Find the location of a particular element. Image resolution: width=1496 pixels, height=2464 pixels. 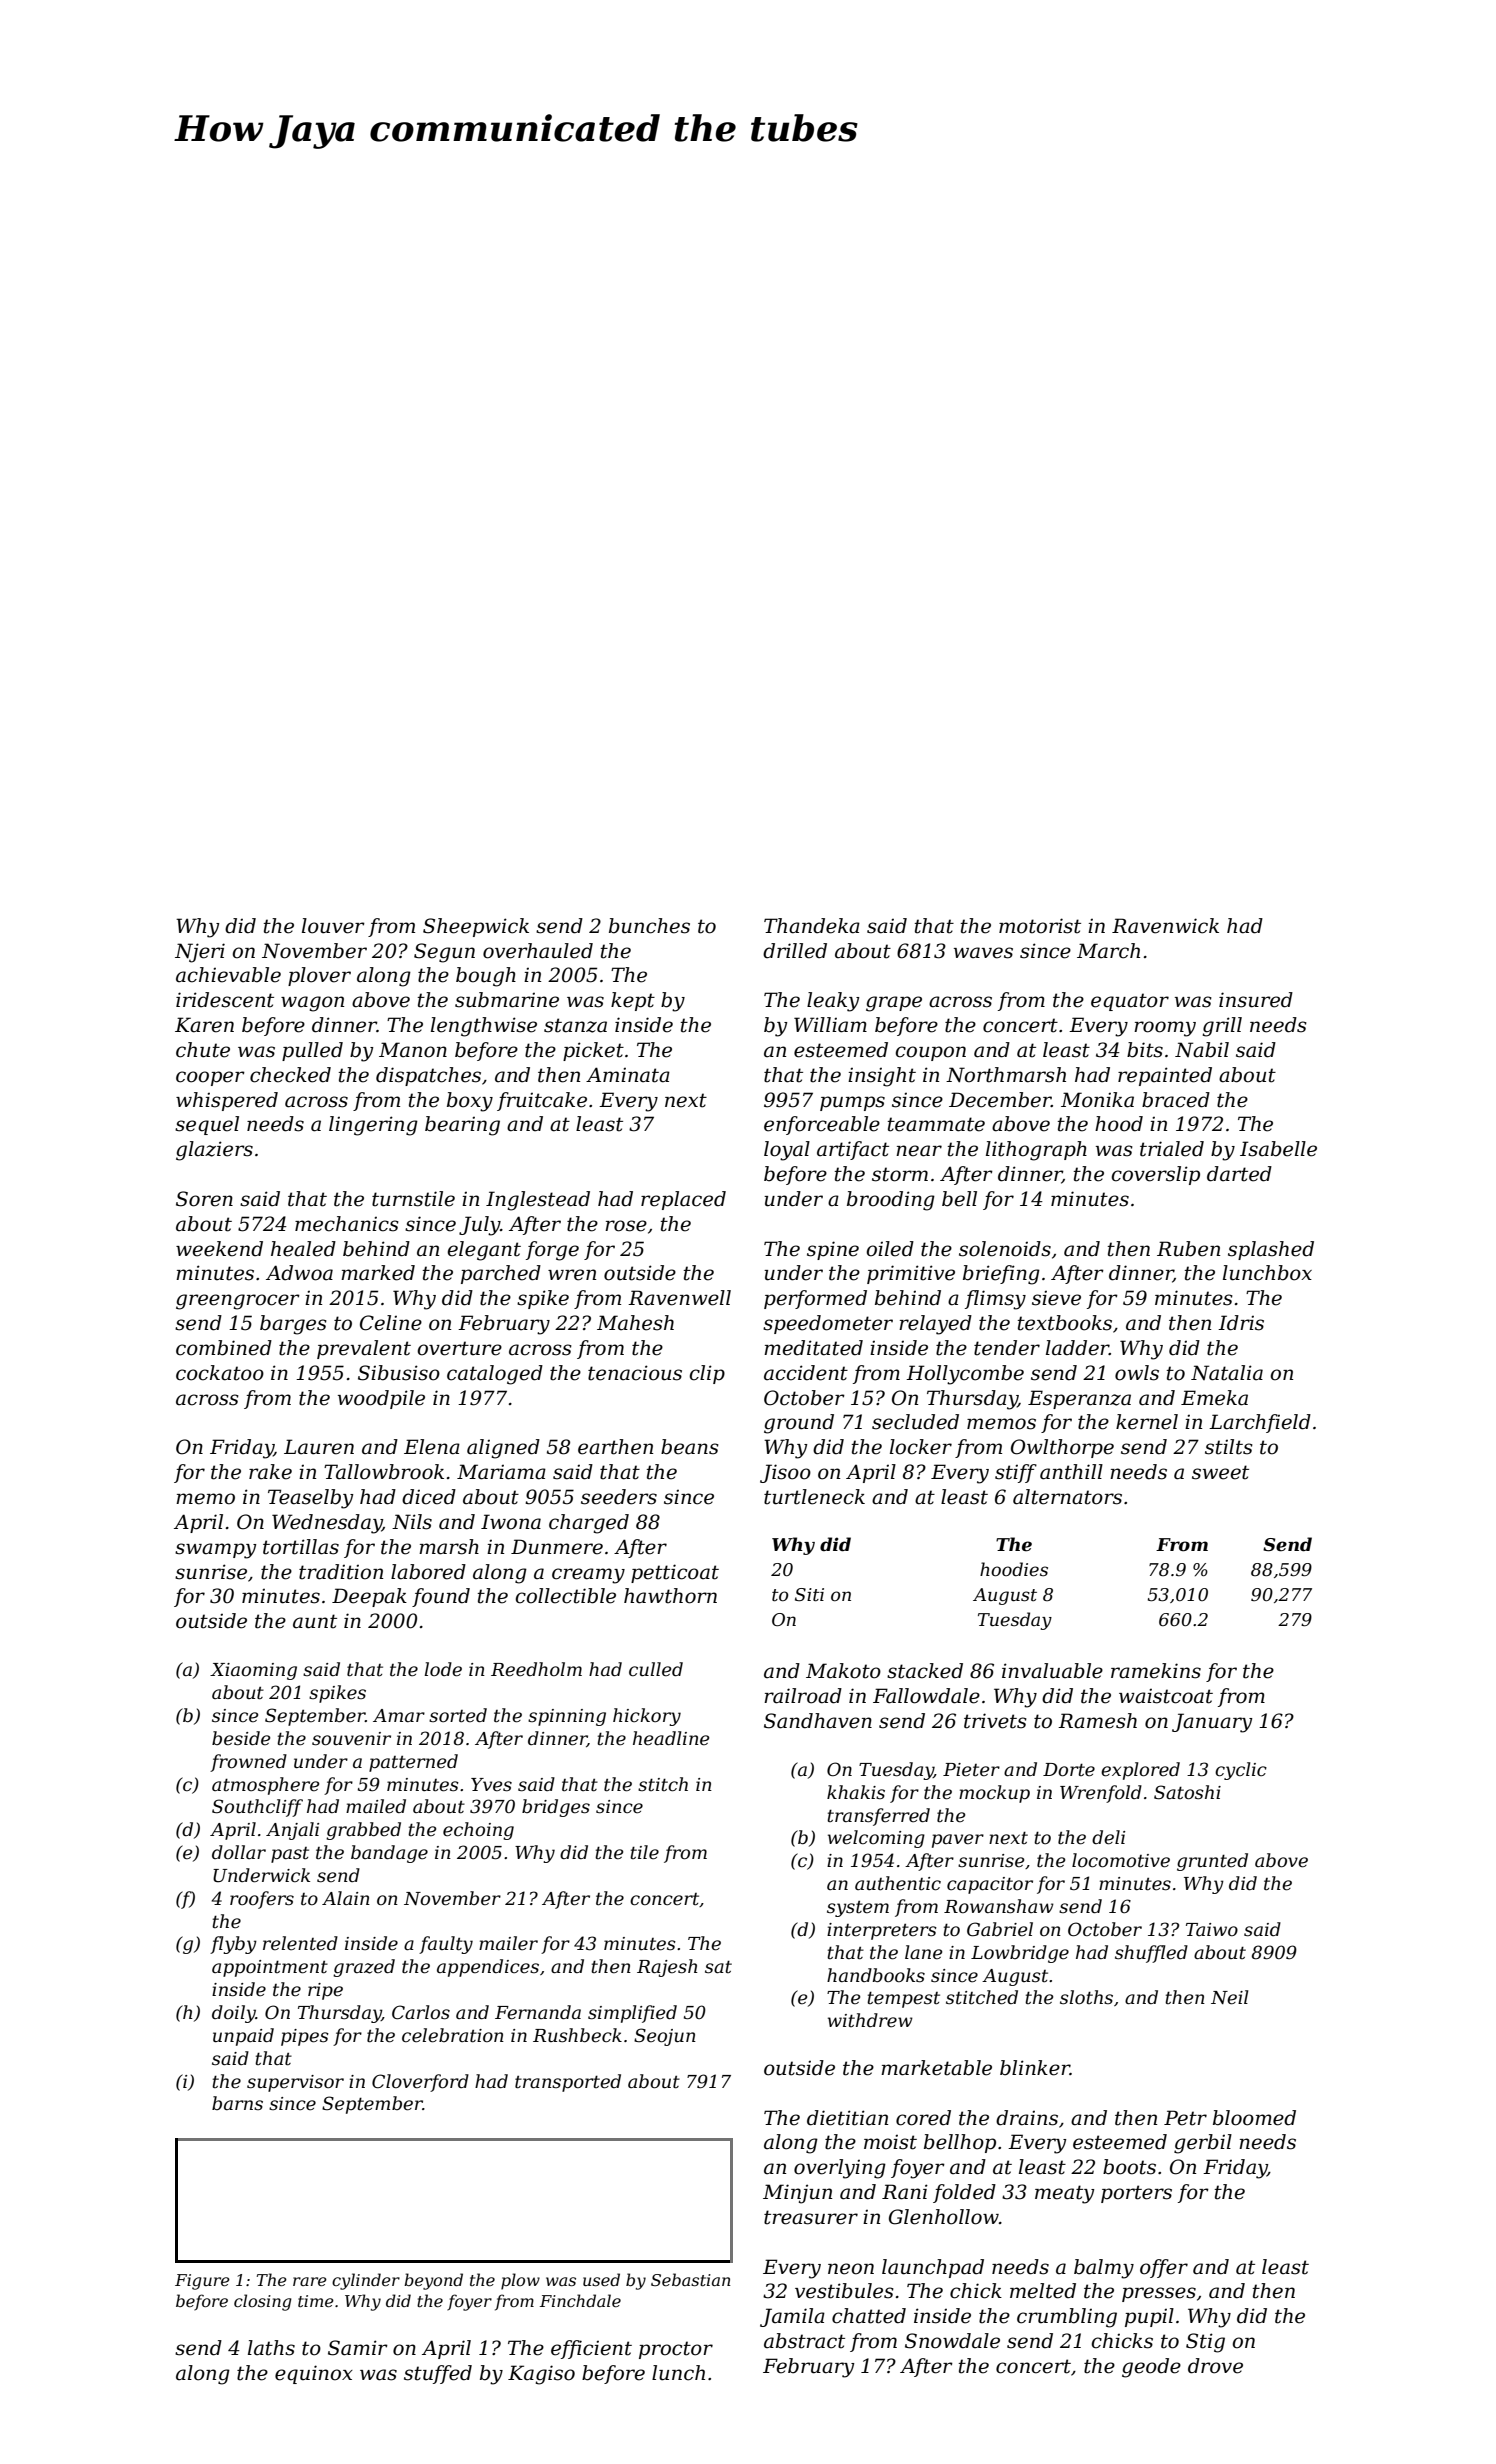

interpreters is located at coordinates (882, 1931).
